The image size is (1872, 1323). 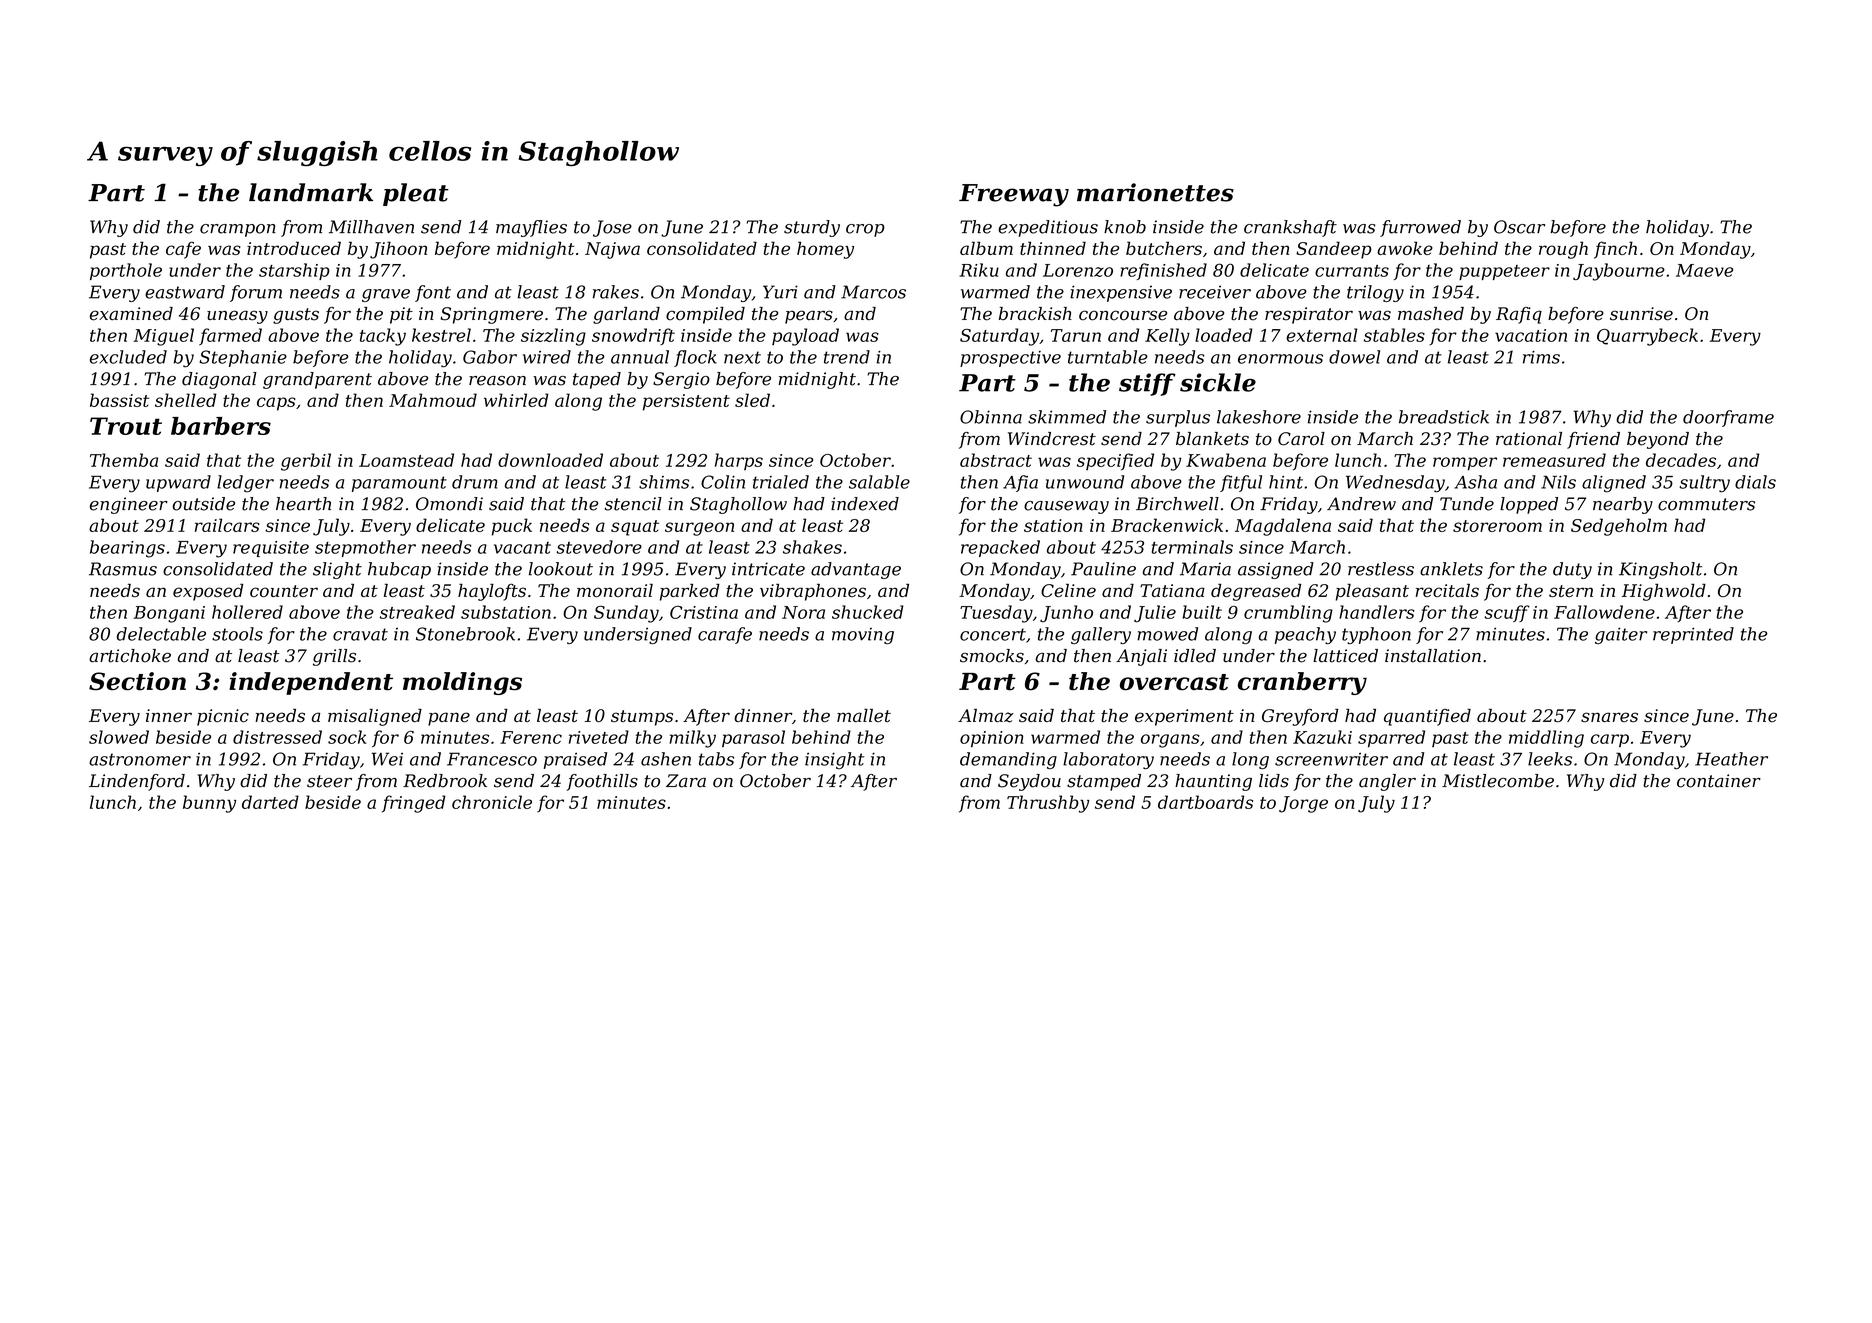 What do you see at coordinates (417, 612) in the page?
I see `streaked` at bounding box center [417, 612].
